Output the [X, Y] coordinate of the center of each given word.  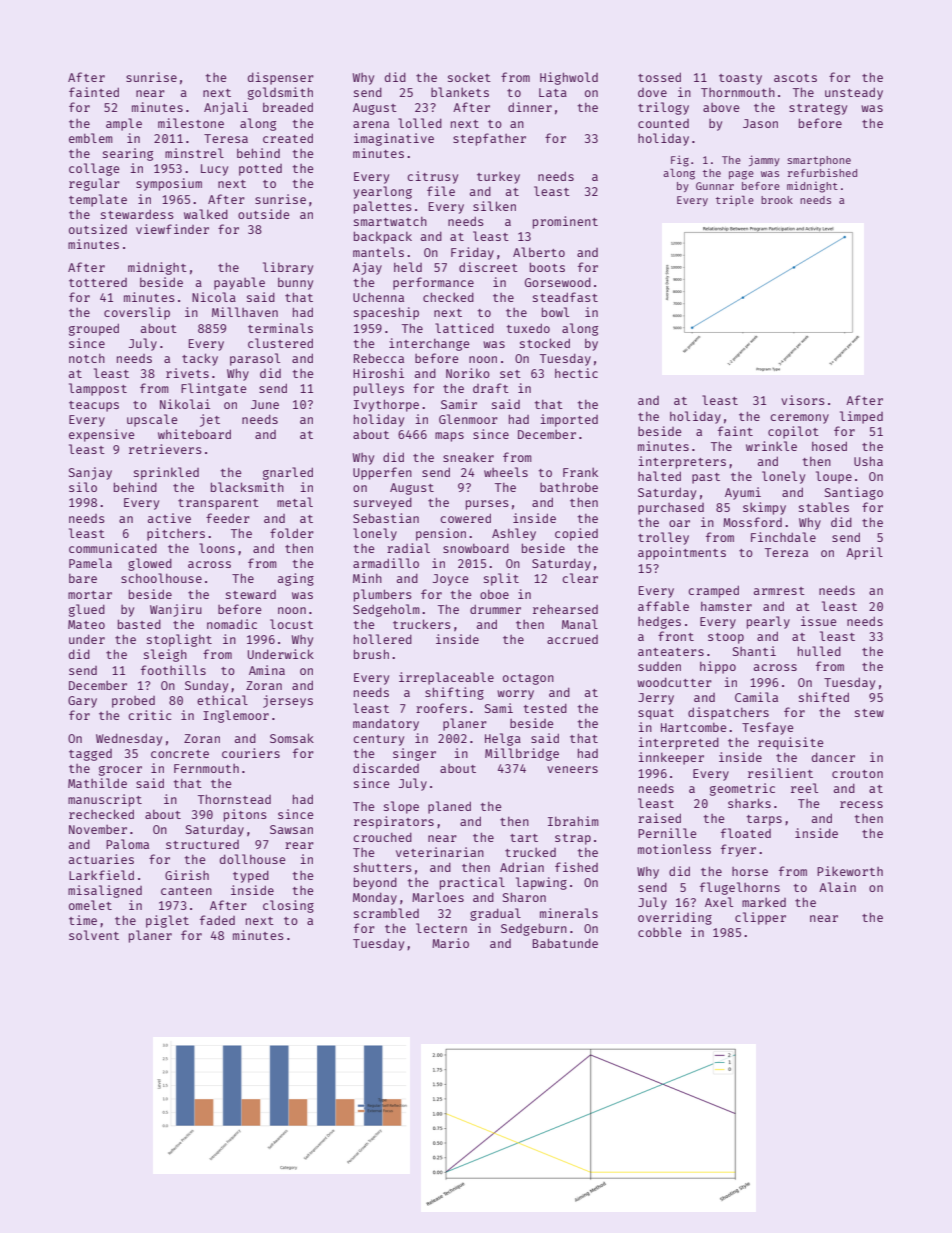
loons [217, 548]
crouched [382, 837]
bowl [555, 312]
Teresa [226, 138]
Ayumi [743, 493]
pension [441, 534]
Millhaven [245, 312]
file [441, 191]
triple [735, 200]
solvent [94, 935]
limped [861, 417]
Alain [837, 887]
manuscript [105, 800]
